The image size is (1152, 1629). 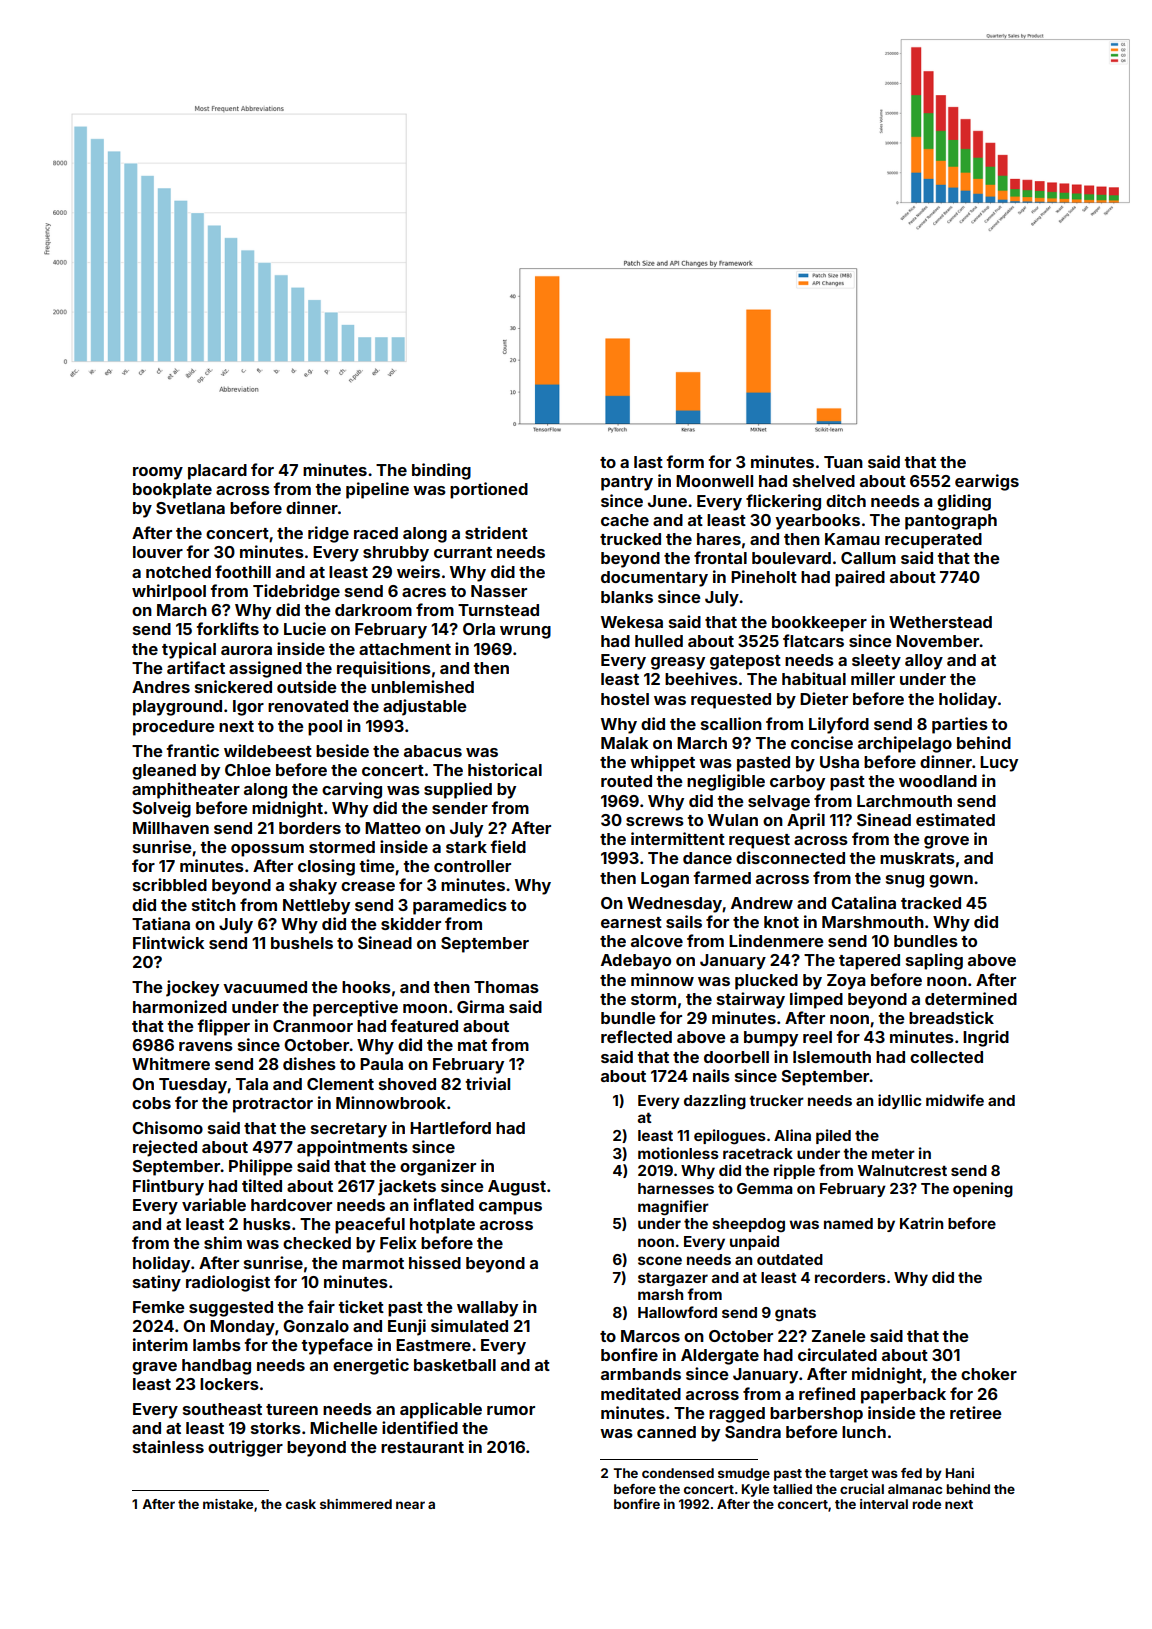 I want to click on form, so click(x=685, y=461).
